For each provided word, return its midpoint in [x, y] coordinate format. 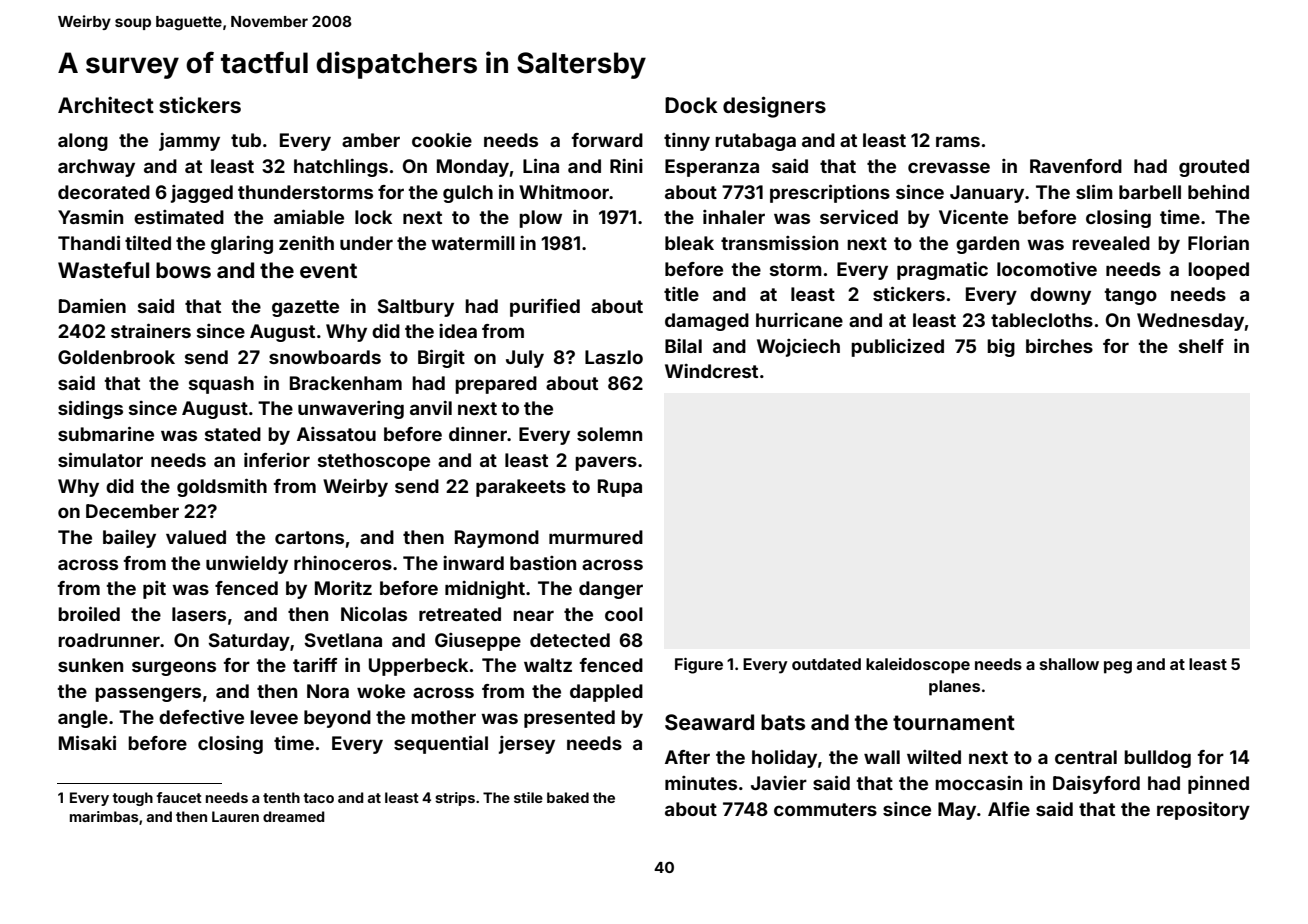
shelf [1201, 346]
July [525, 359]
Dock [691, 105]
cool [624, 614]
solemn [609, 434]
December [132, 511]
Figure [699, 666]
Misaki [87, 742]
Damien [92, 305]
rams [958, 141]
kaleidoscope [918, 666]
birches [1059, 346]
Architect [106, 105]
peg [1118, 667]
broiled [89, 613]
